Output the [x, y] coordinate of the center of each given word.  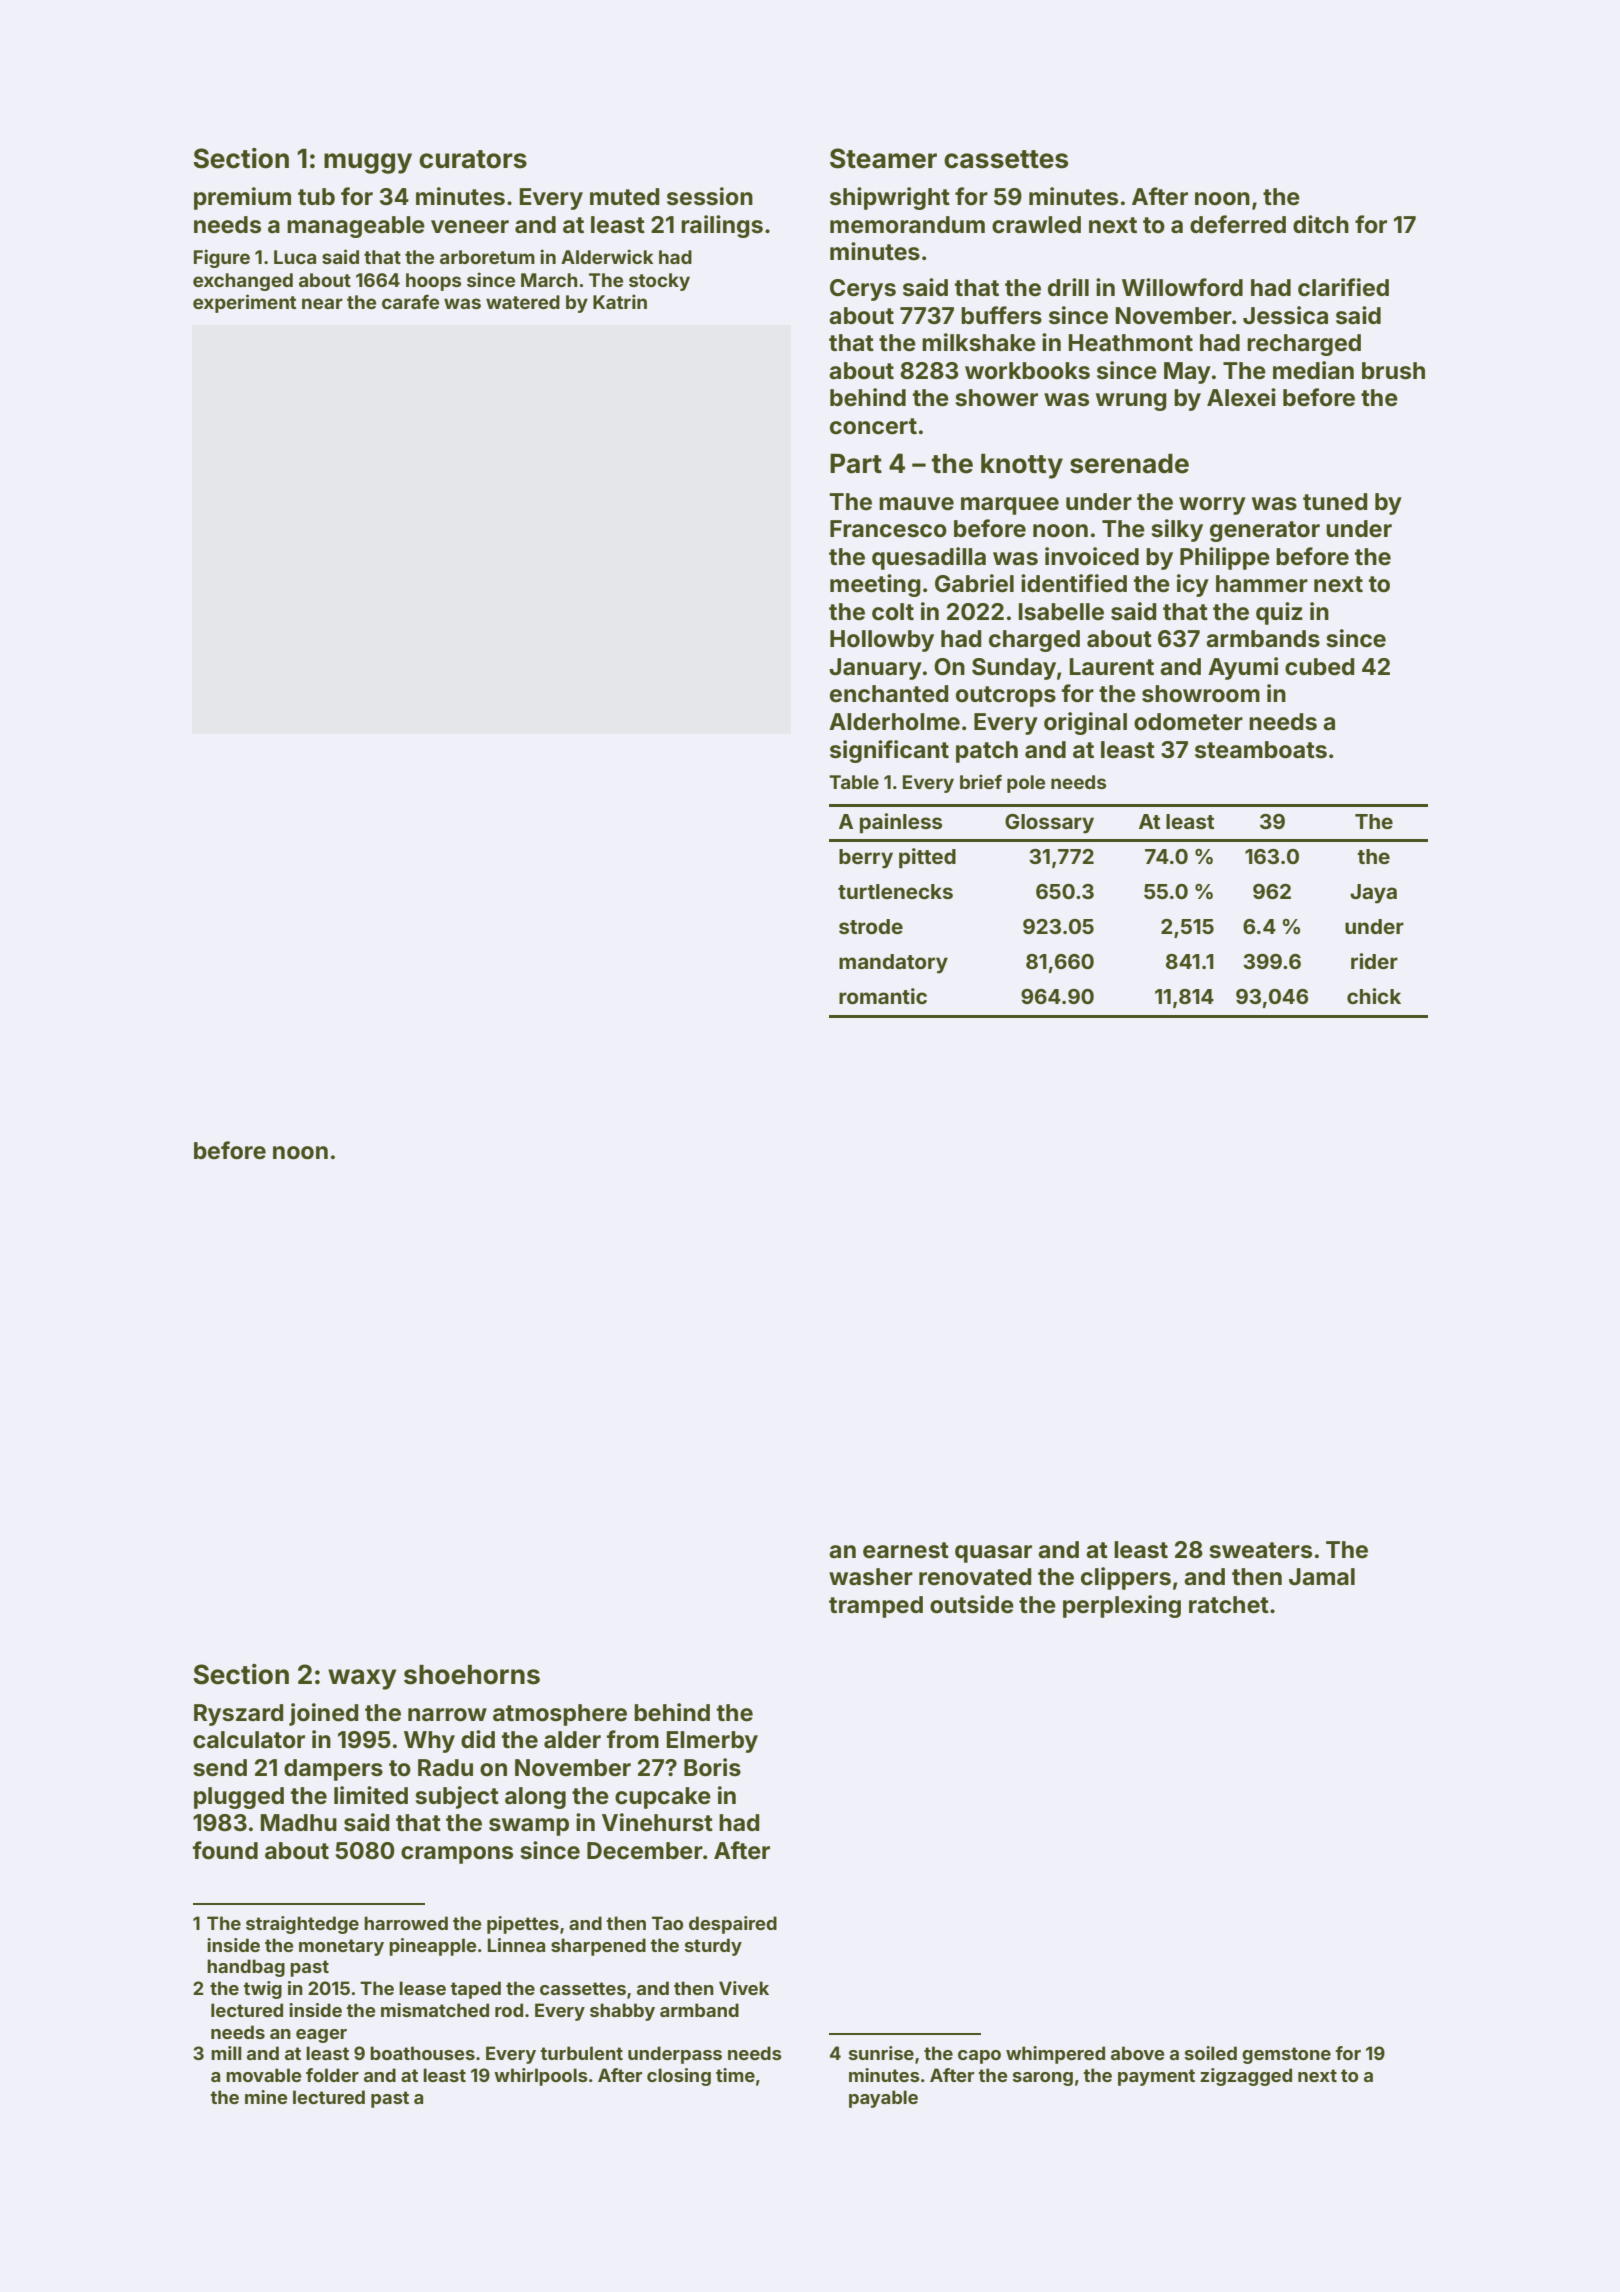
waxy [362, 1679]
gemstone [1286, 2055]
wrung [1131, 402]
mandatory [893, 964]
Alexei [1241, 397]
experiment [244, 303]
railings [722, 226]
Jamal [1322, 1577]
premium [242, 198]
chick [1374, 996]
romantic [883, 996]
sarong [1043, 2079]
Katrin [620, 301]
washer [871, 1577]
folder [332, 2075]
